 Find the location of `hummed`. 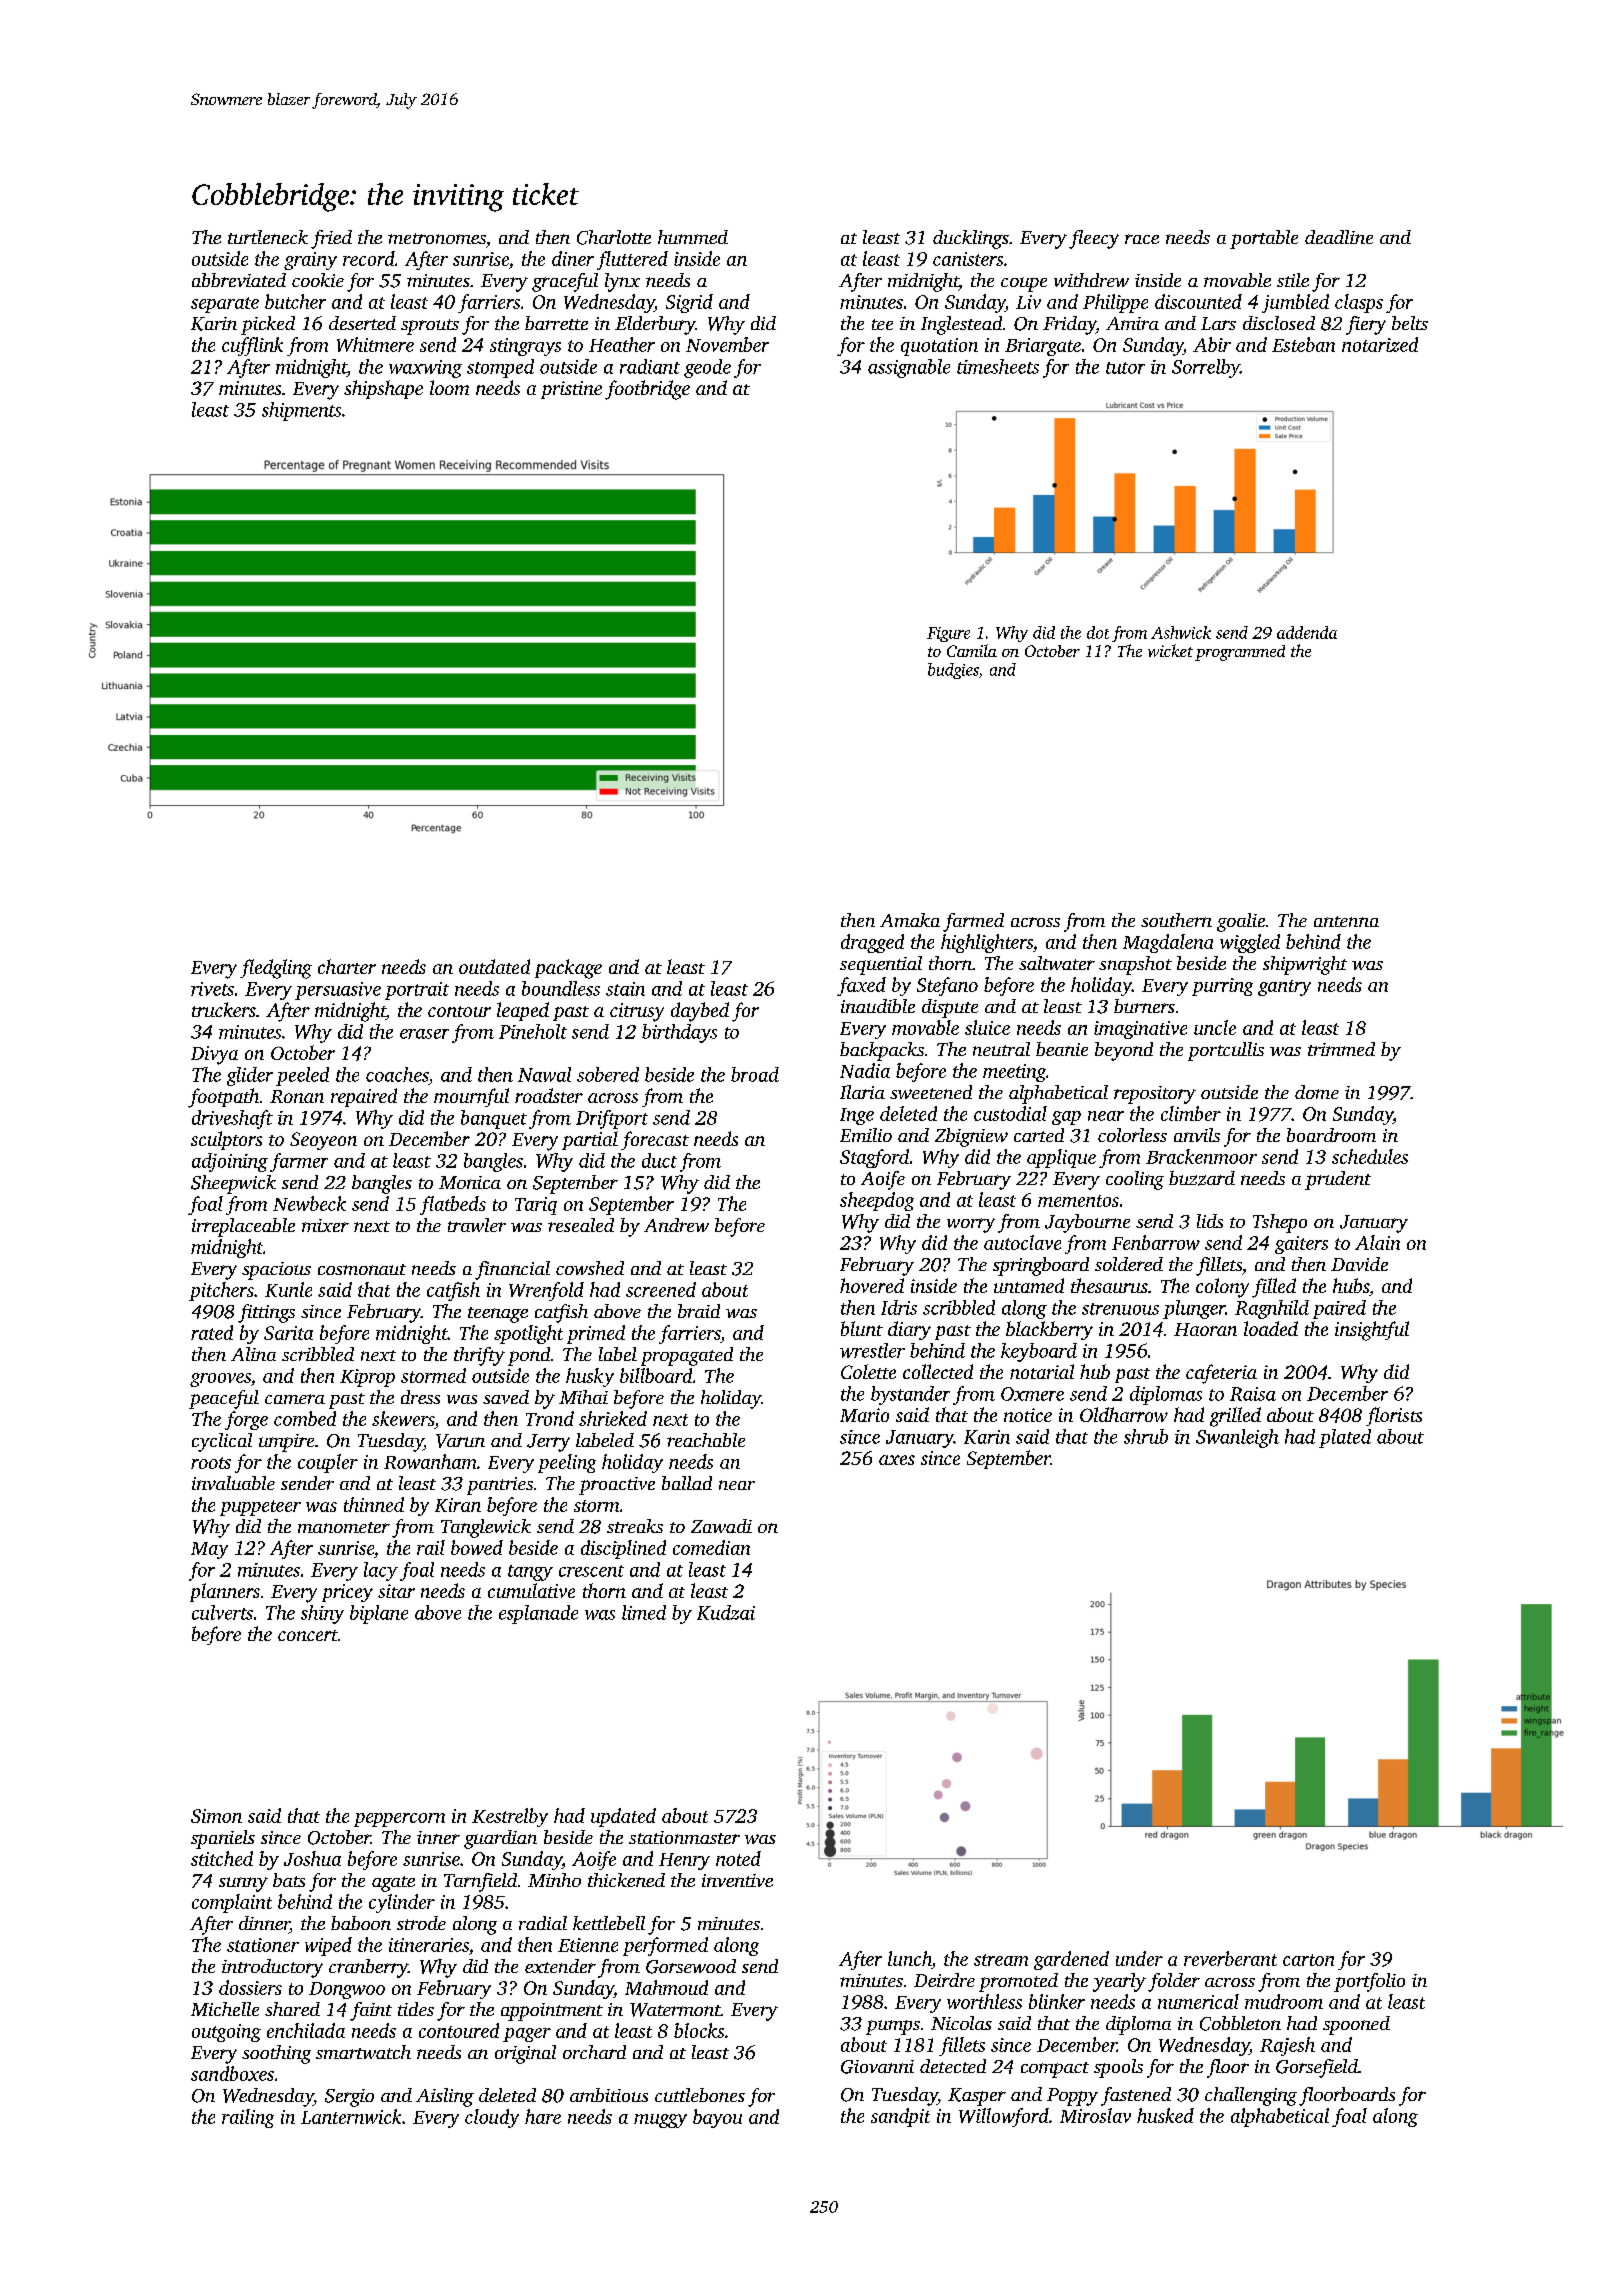

hummed is located at coordinates (693, 237).
